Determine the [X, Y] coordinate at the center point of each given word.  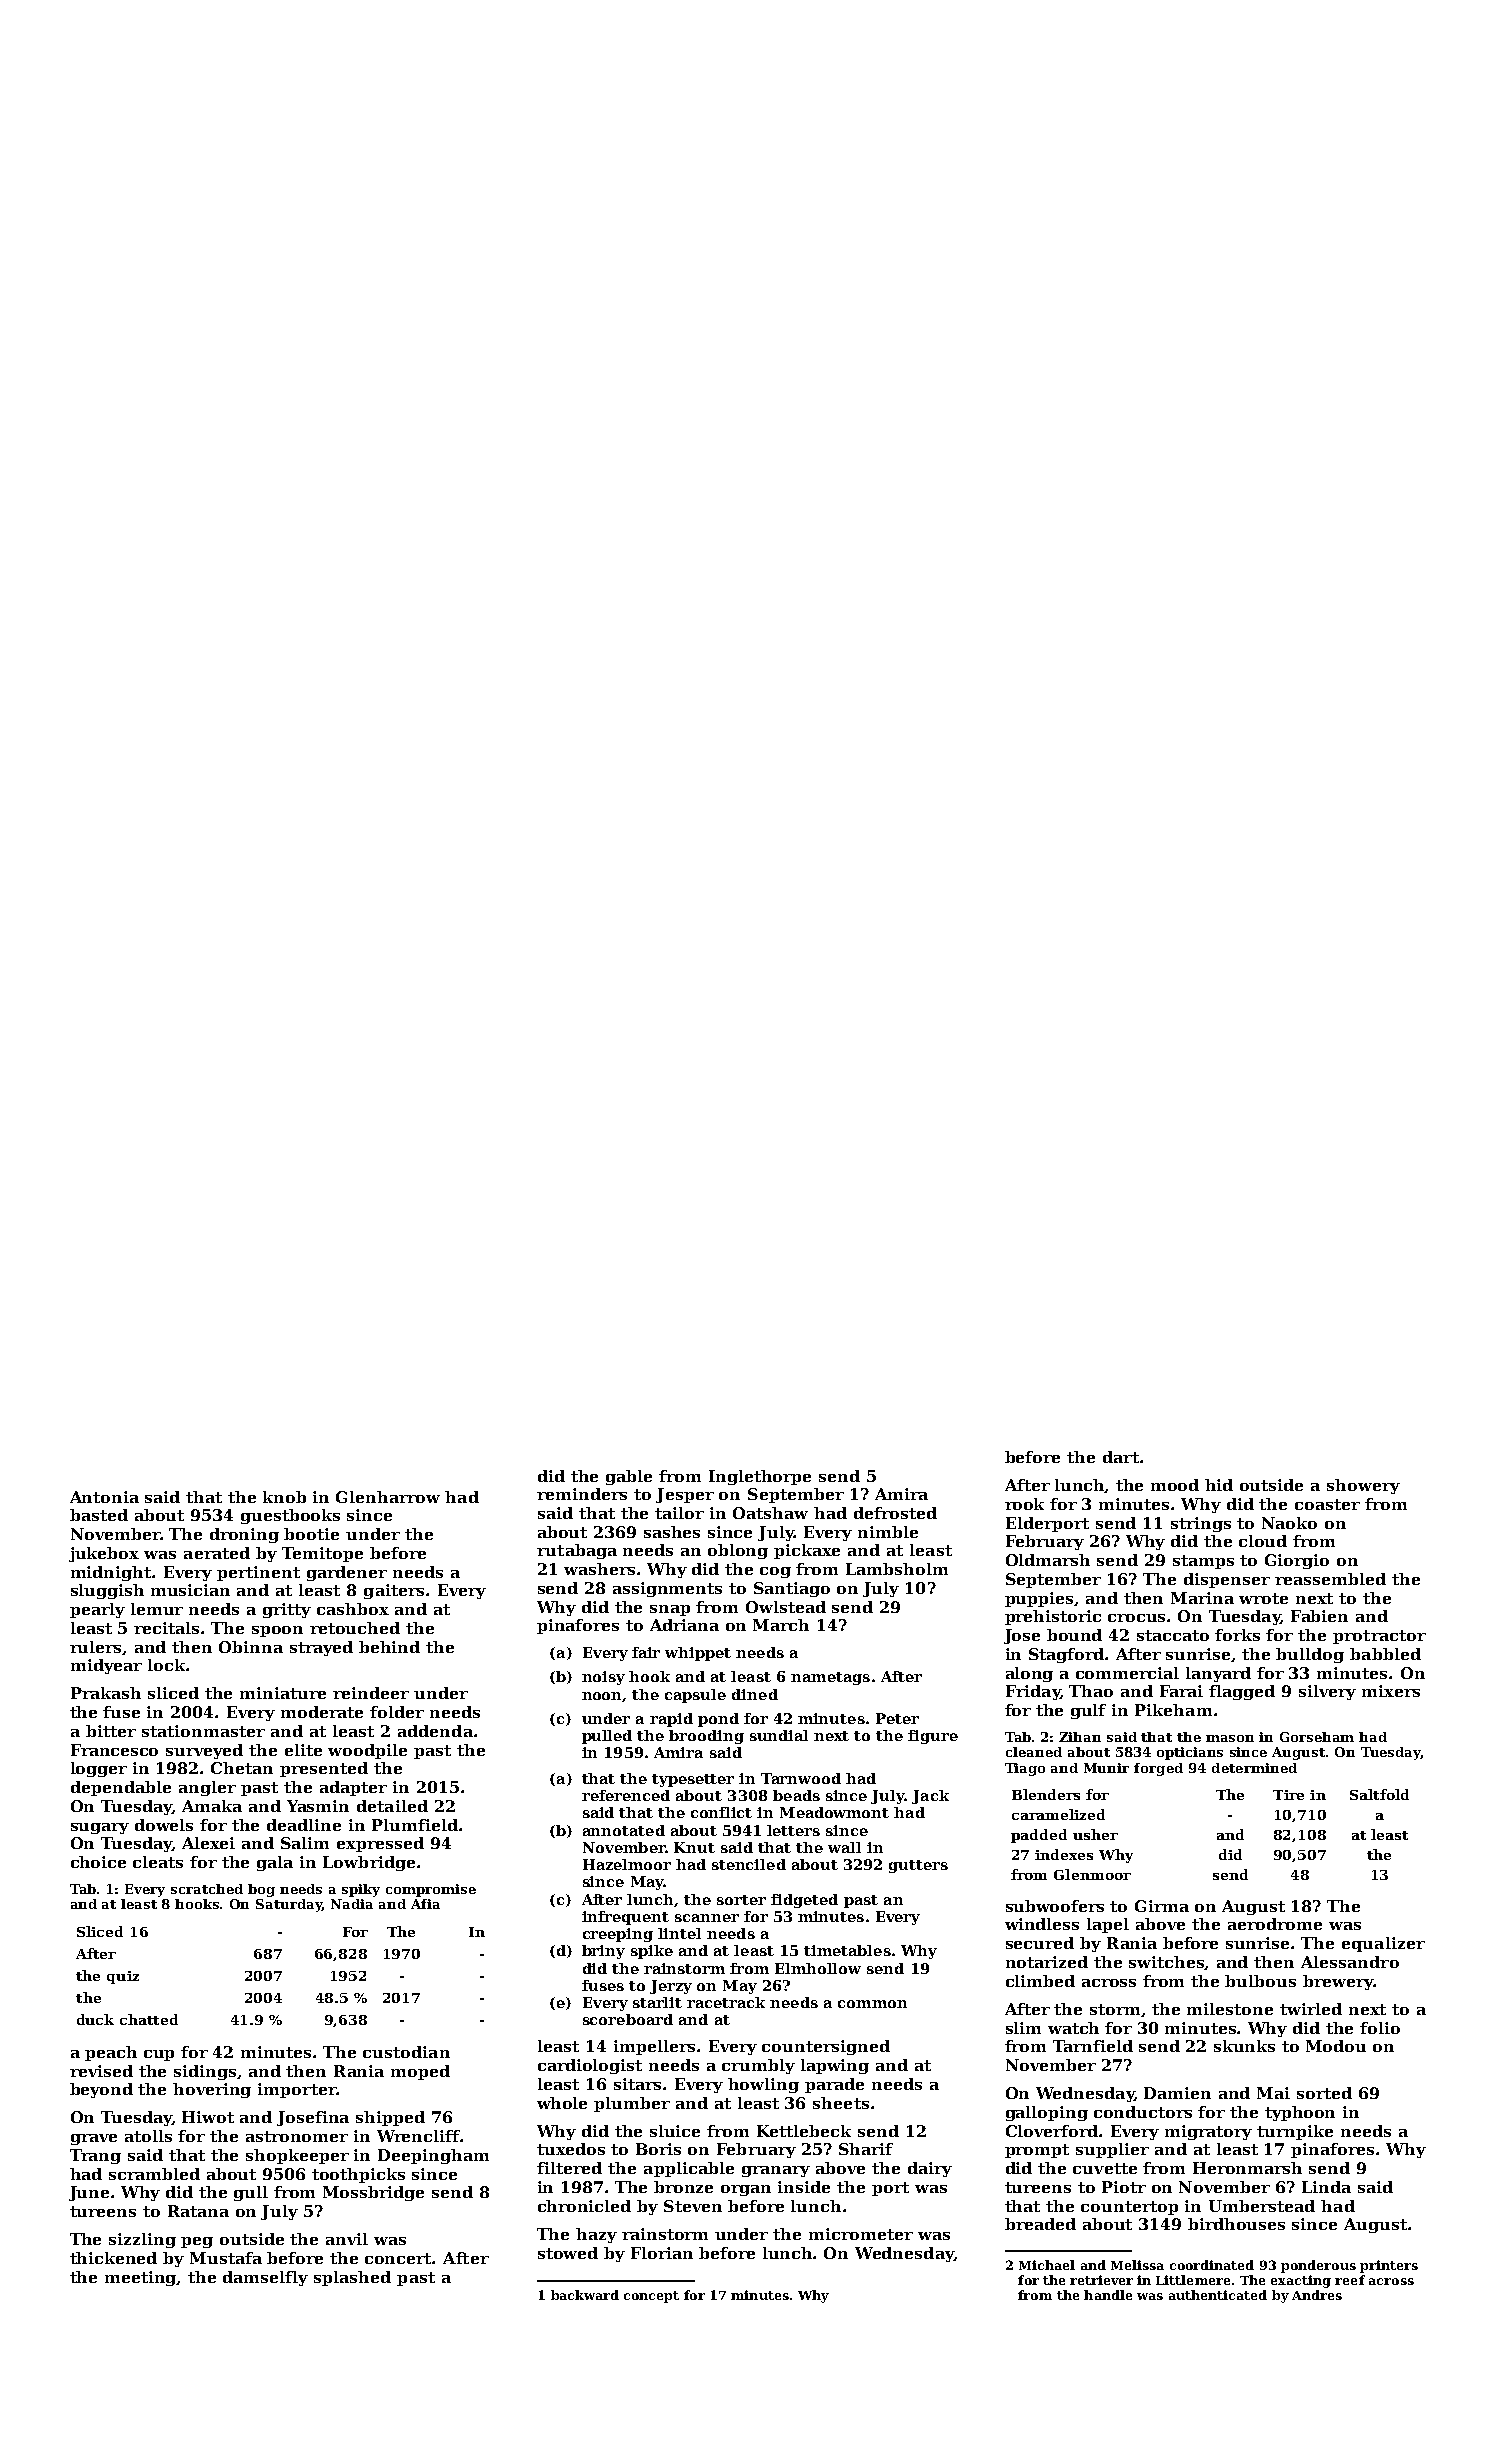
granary [776, 2171]
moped [420, 2072]
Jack [930, 1797]
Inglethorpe [760, 1477]
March [781, 1625]
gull [251, 2193]
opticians [1190, 1753]
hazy [596, 2235]
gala [275, 1863]
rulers [96, 1648]
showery [1363, 1486]
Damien [1177, 2093]
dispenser [1227, 1580]
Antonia [104, 1497]
